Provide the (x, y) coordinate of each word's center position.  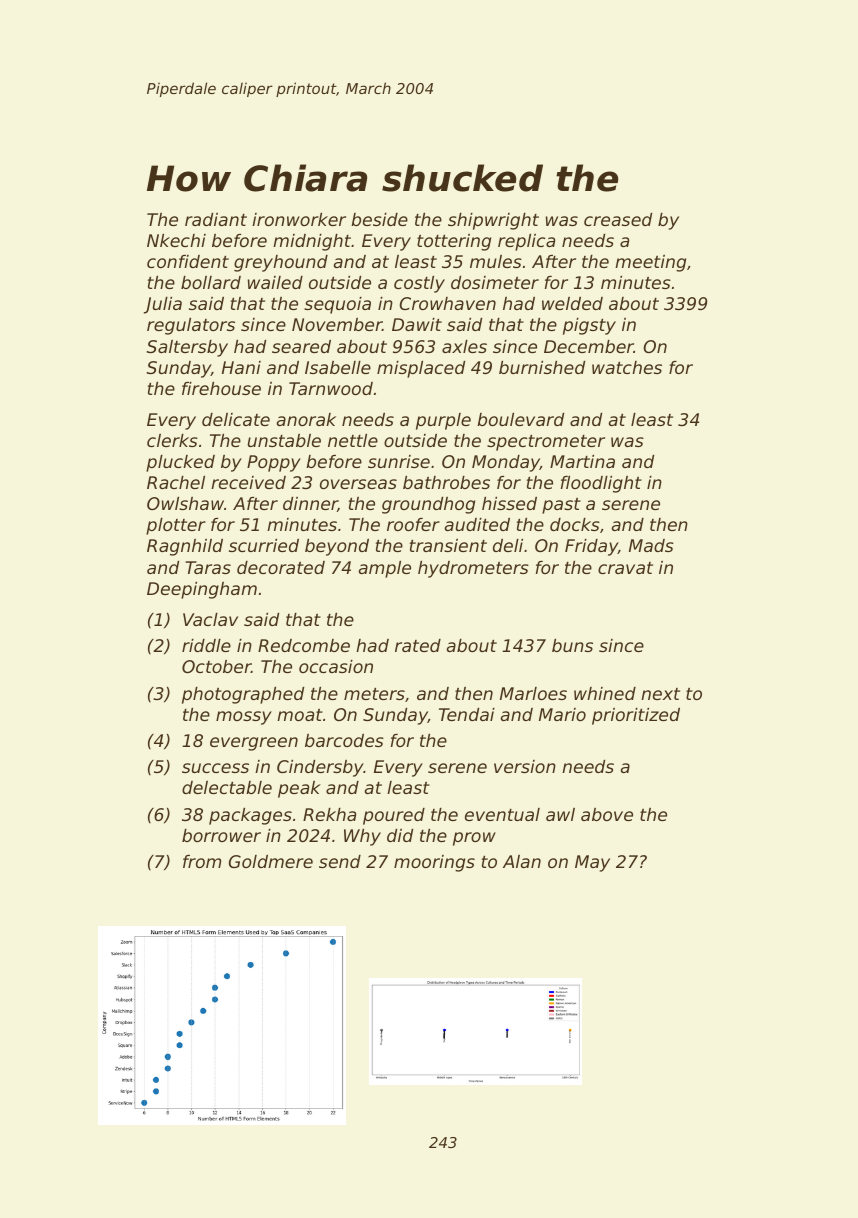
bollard (211, 282)
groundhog (428, 505)
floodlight (601, 484)
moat (300, 715)
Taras (208, 567)
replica (526, 242)
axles (464, 346)
